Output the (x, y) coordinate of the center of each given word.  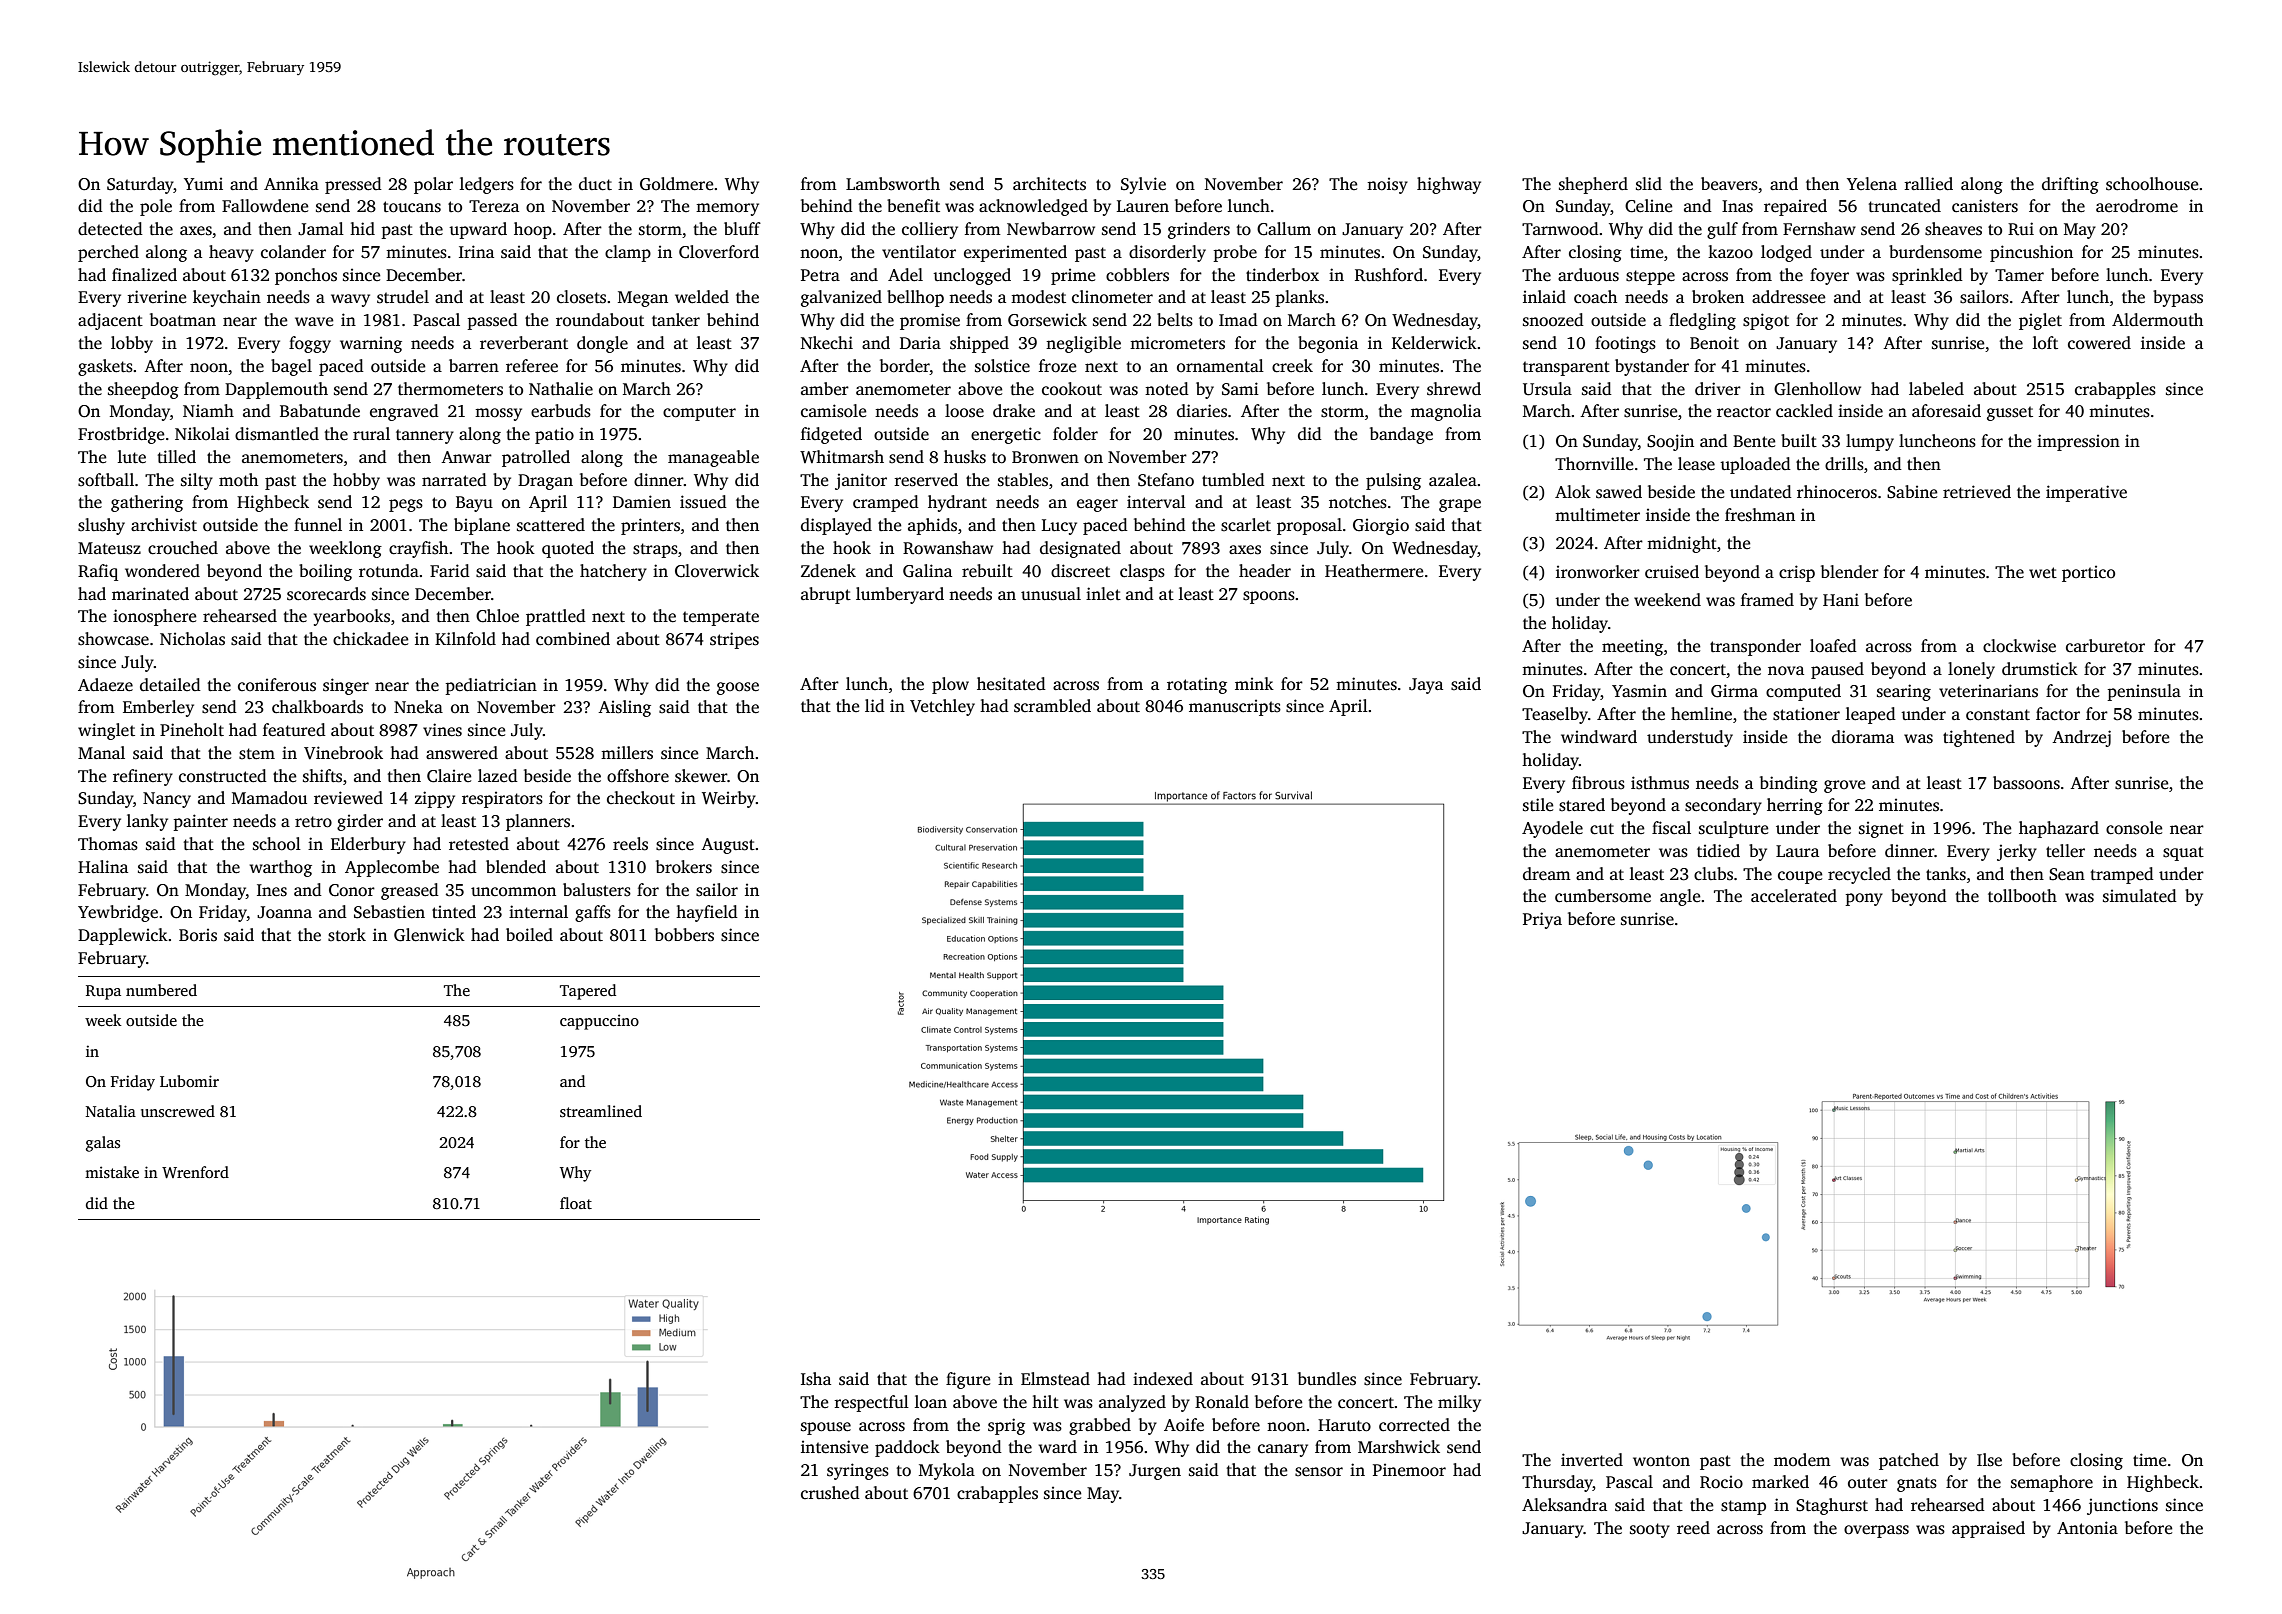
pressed (353, 185)
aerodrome (2137, 206)
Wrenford (195, 1172)
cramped (886, 503)
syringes (858, 1471)
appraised (1988, 1529)
